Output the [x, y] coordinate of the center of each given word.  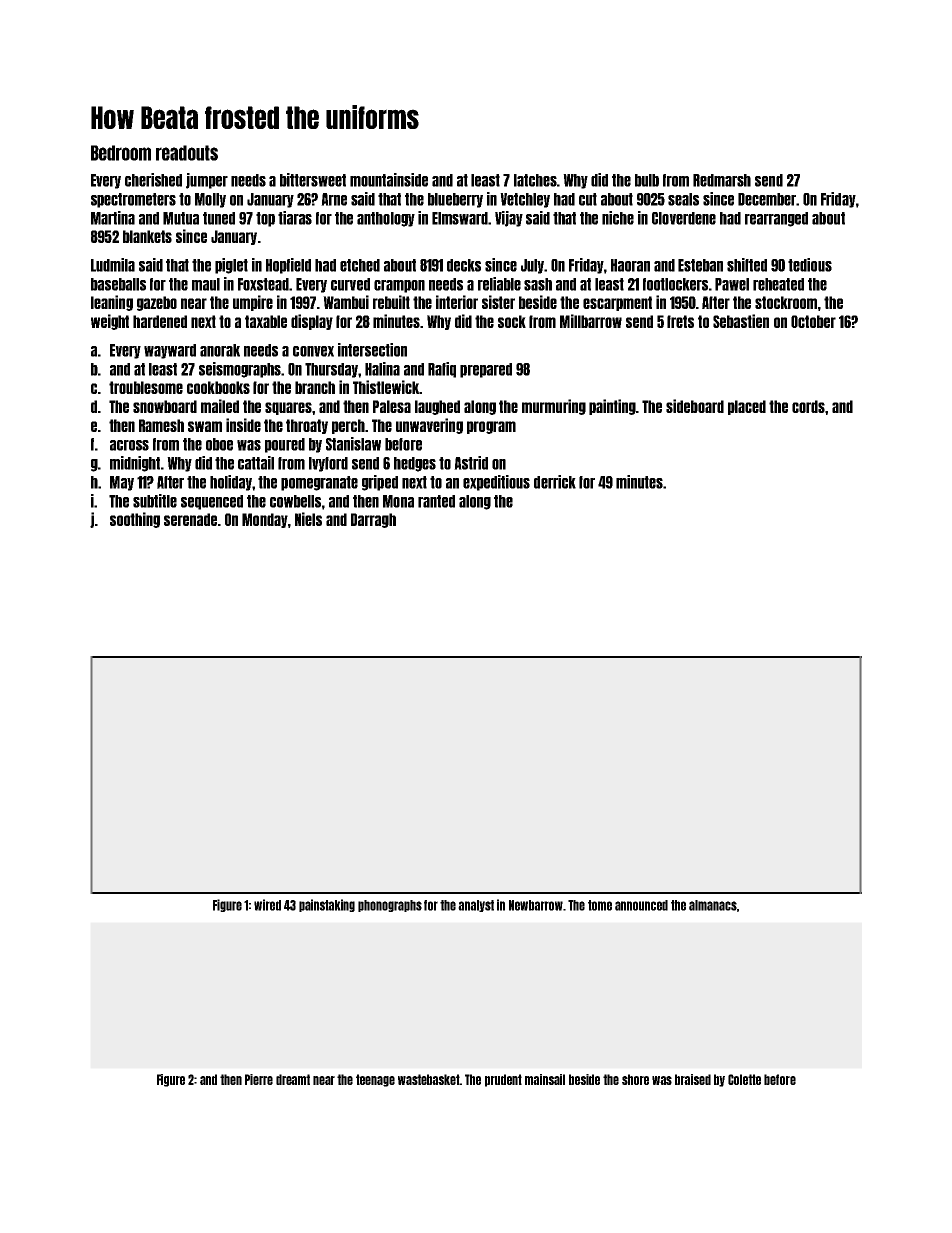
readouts [187, 153]
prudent [503, 1080]
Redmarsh [722, 180]
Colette [744, 1079]
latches [535, 180]
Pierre [259, 1079]
